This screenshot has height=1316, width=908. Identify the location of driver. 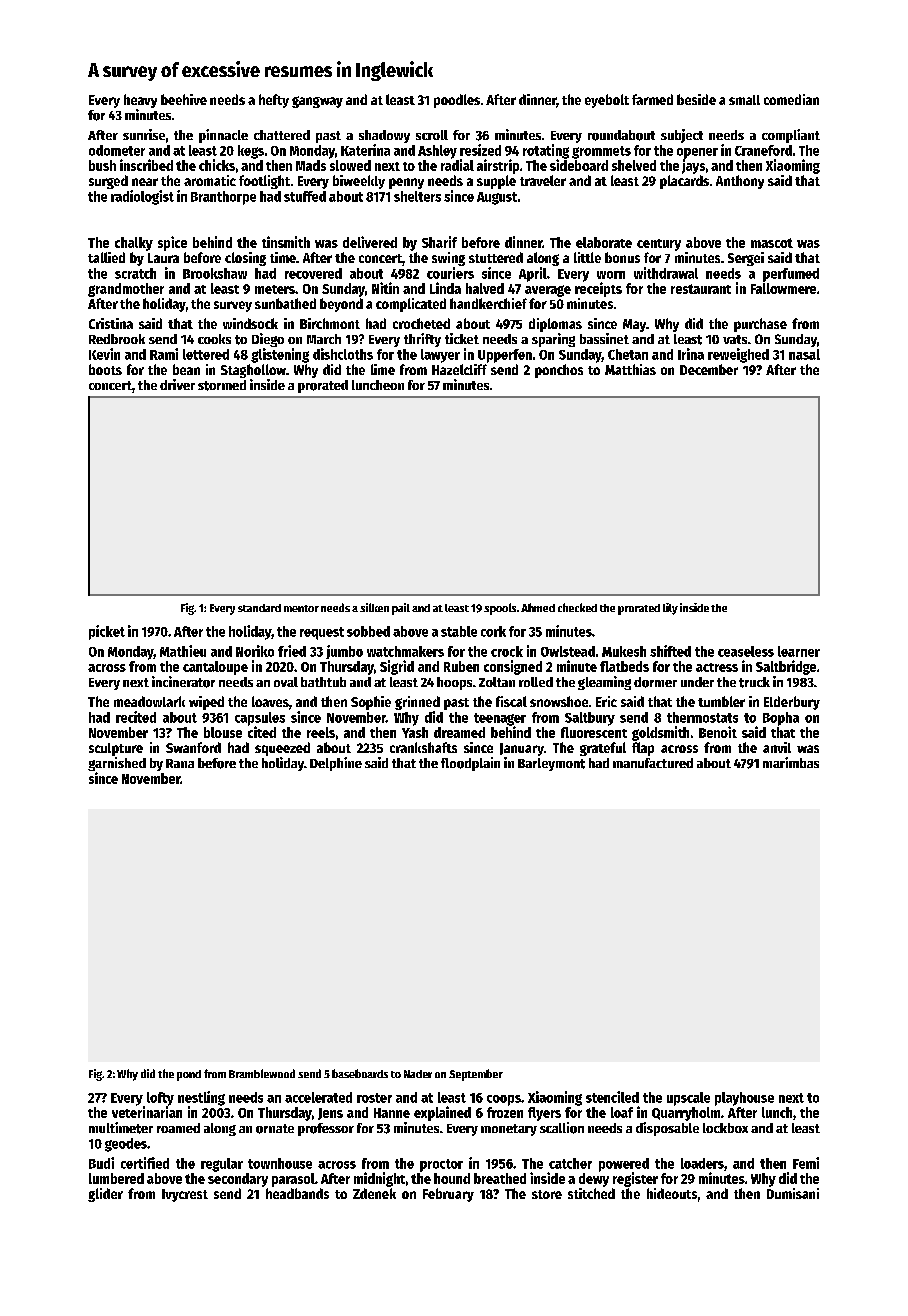
(177, 384).
